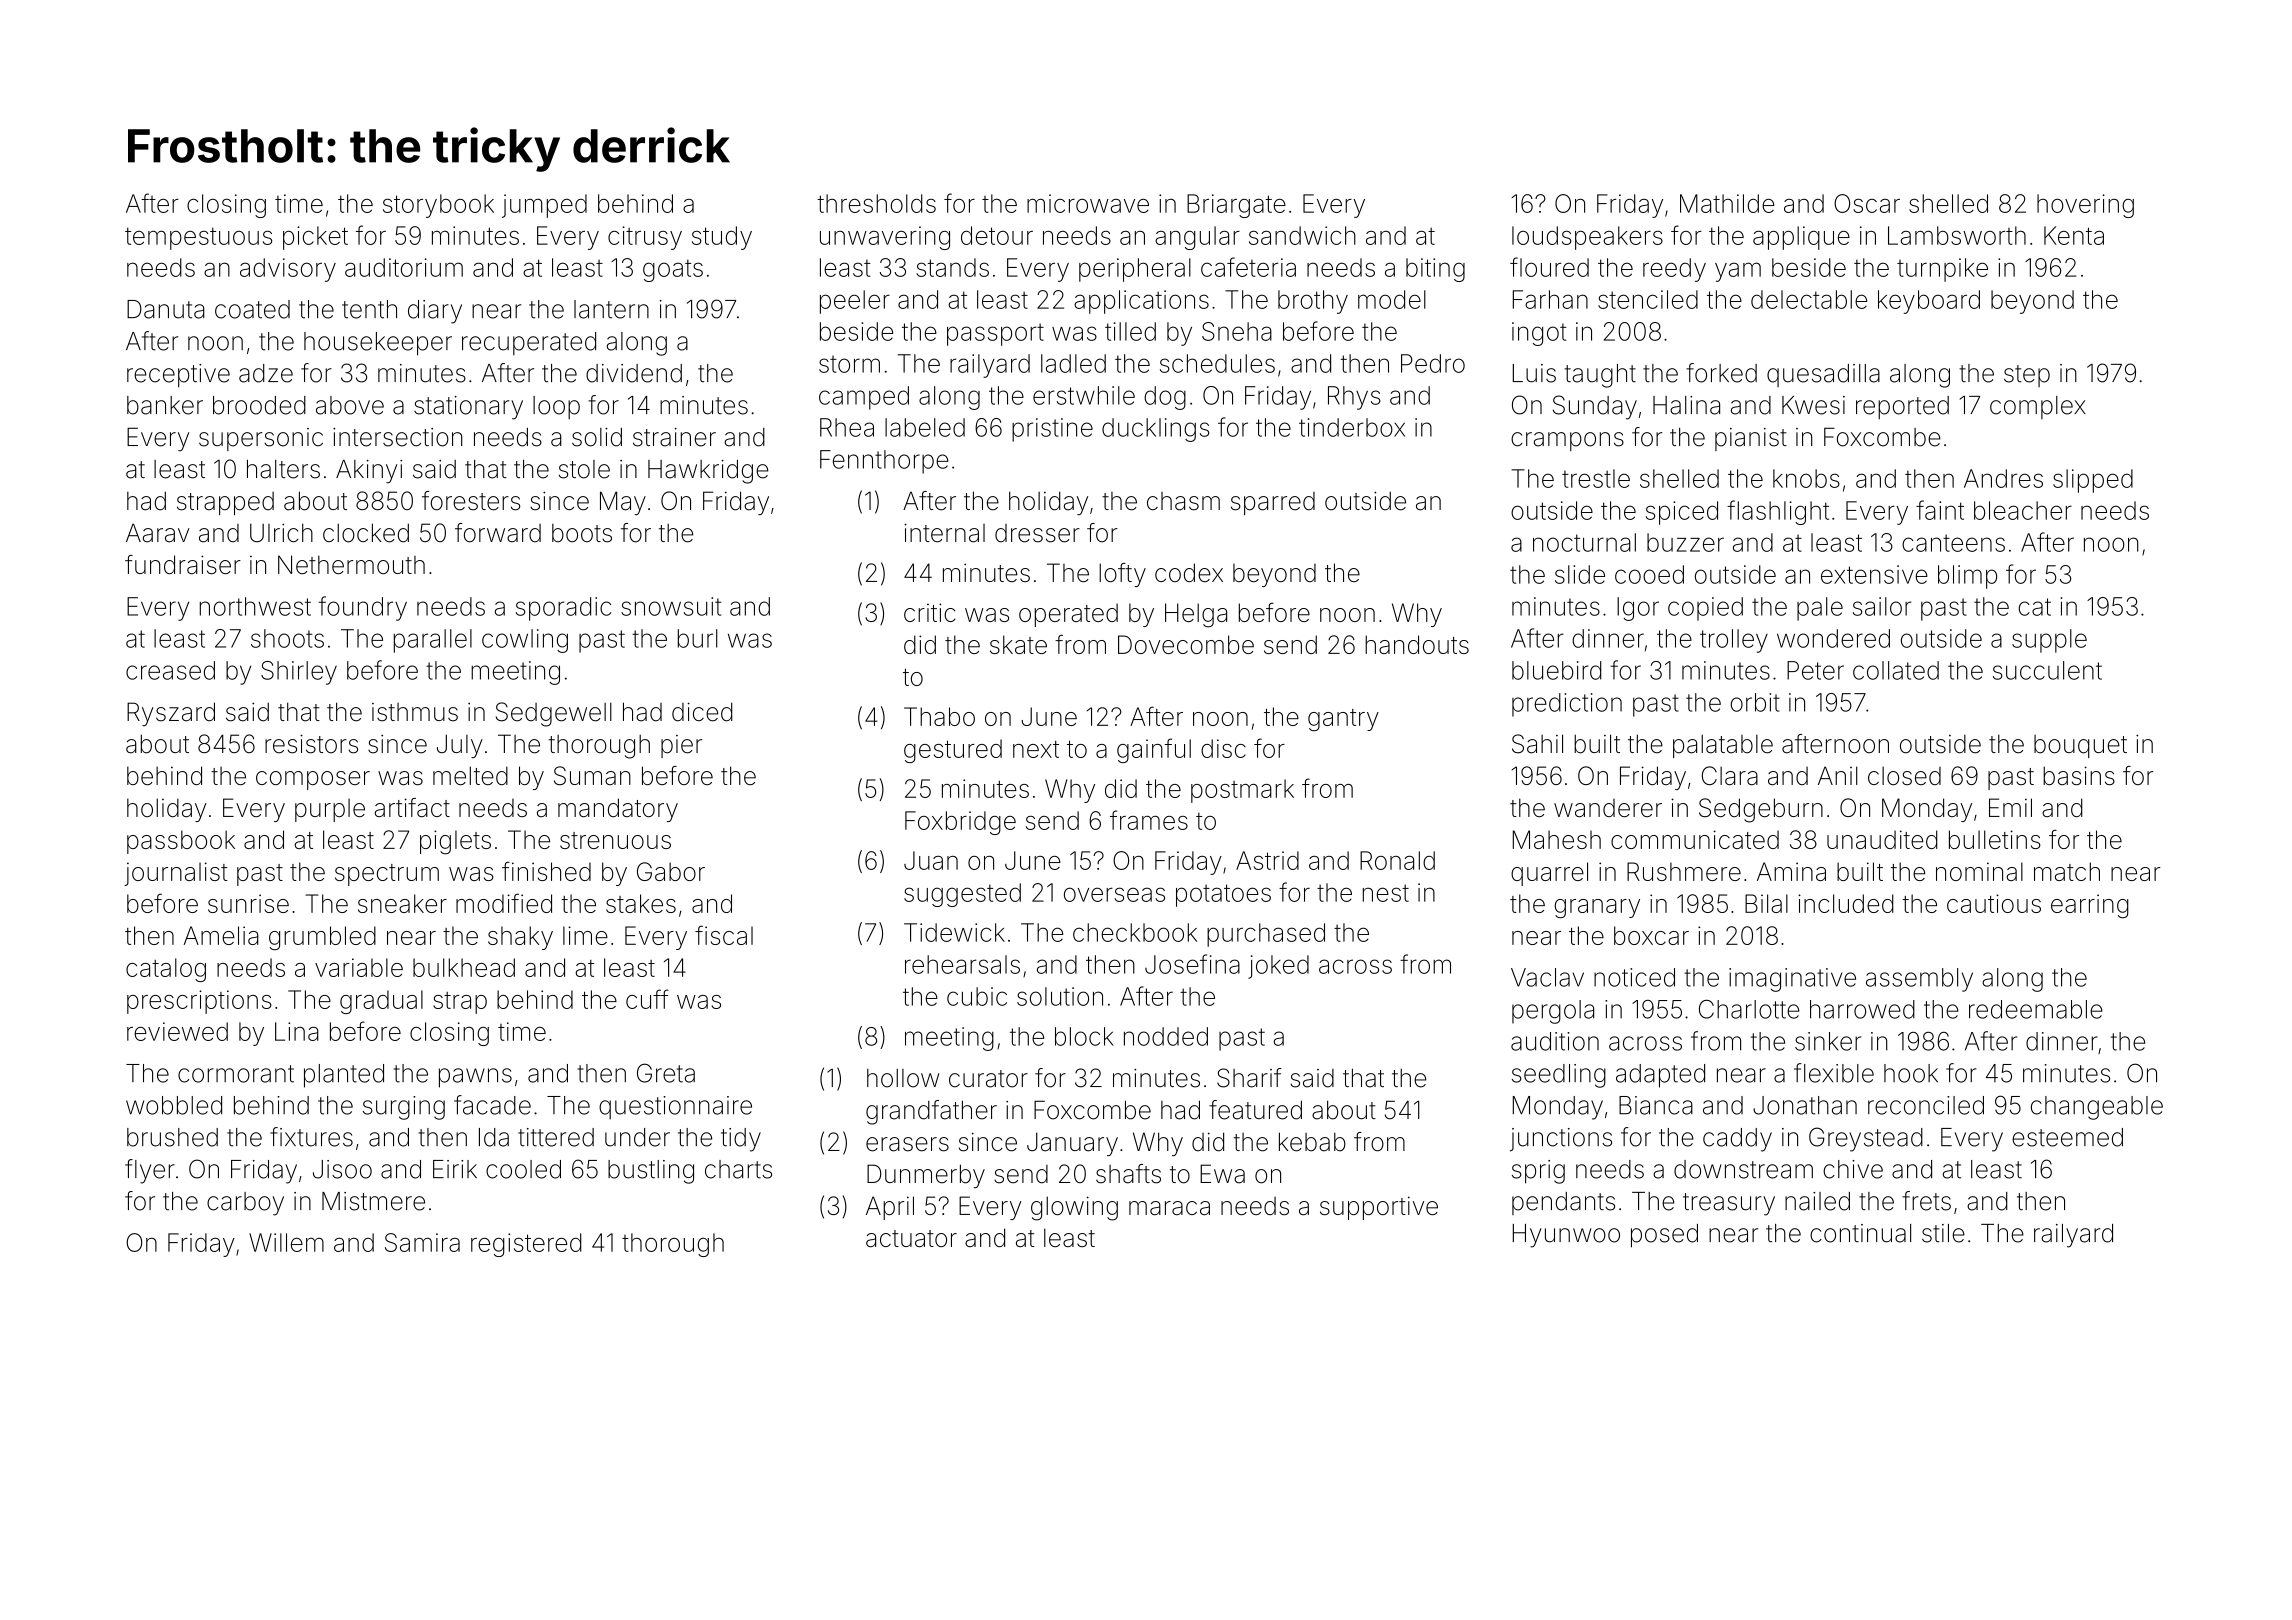 This screenshot has width=2292, height=1620. What do you see at coordinates (953, 751) in the screenshot?
I see `gestured` at bounding box center [953, 751].
